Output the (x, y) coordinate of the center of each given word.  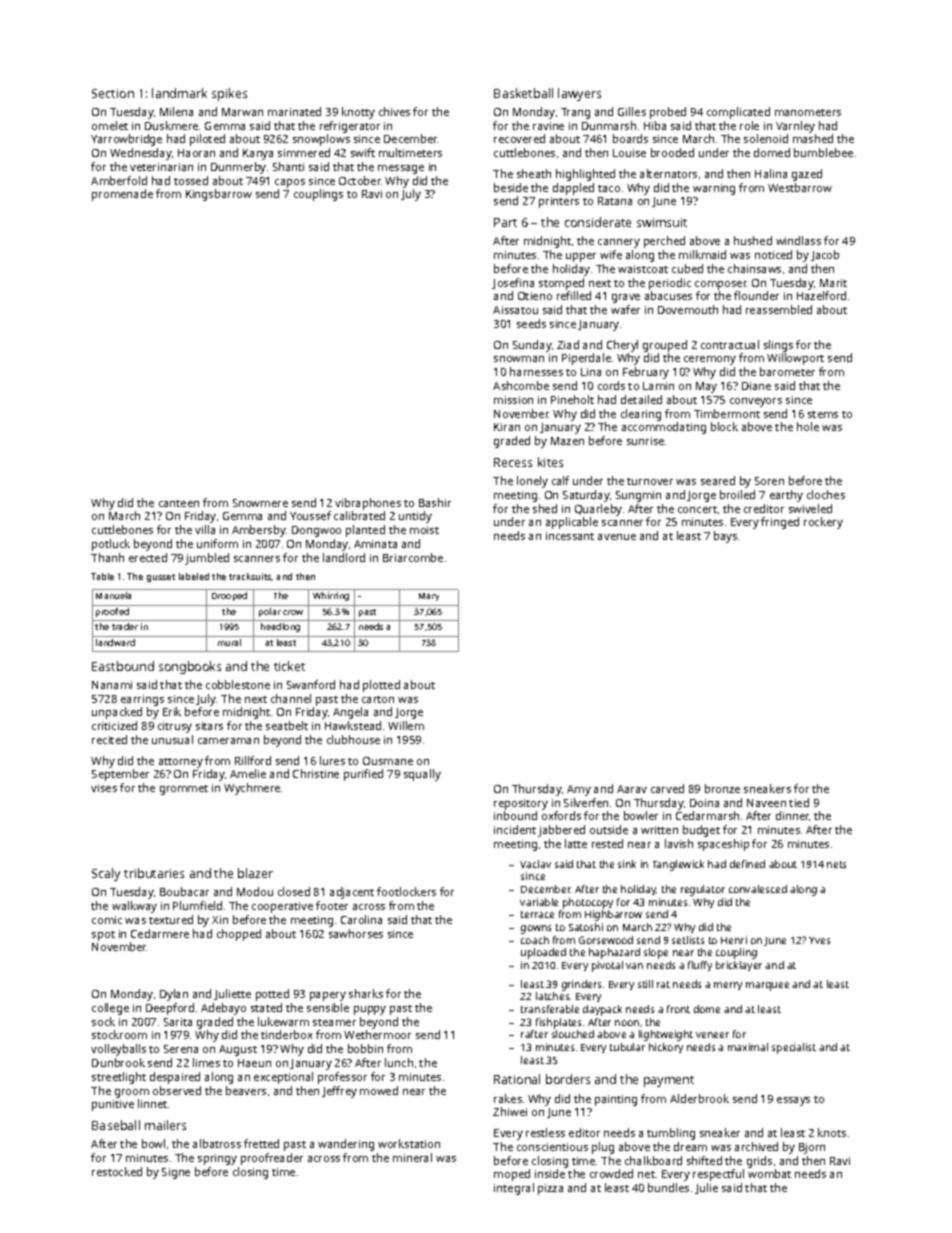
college (110, 1009)
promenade (122, 195)
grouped (665, 346)
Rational (517, 1079)
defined (747, 864)
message (401, 169)
